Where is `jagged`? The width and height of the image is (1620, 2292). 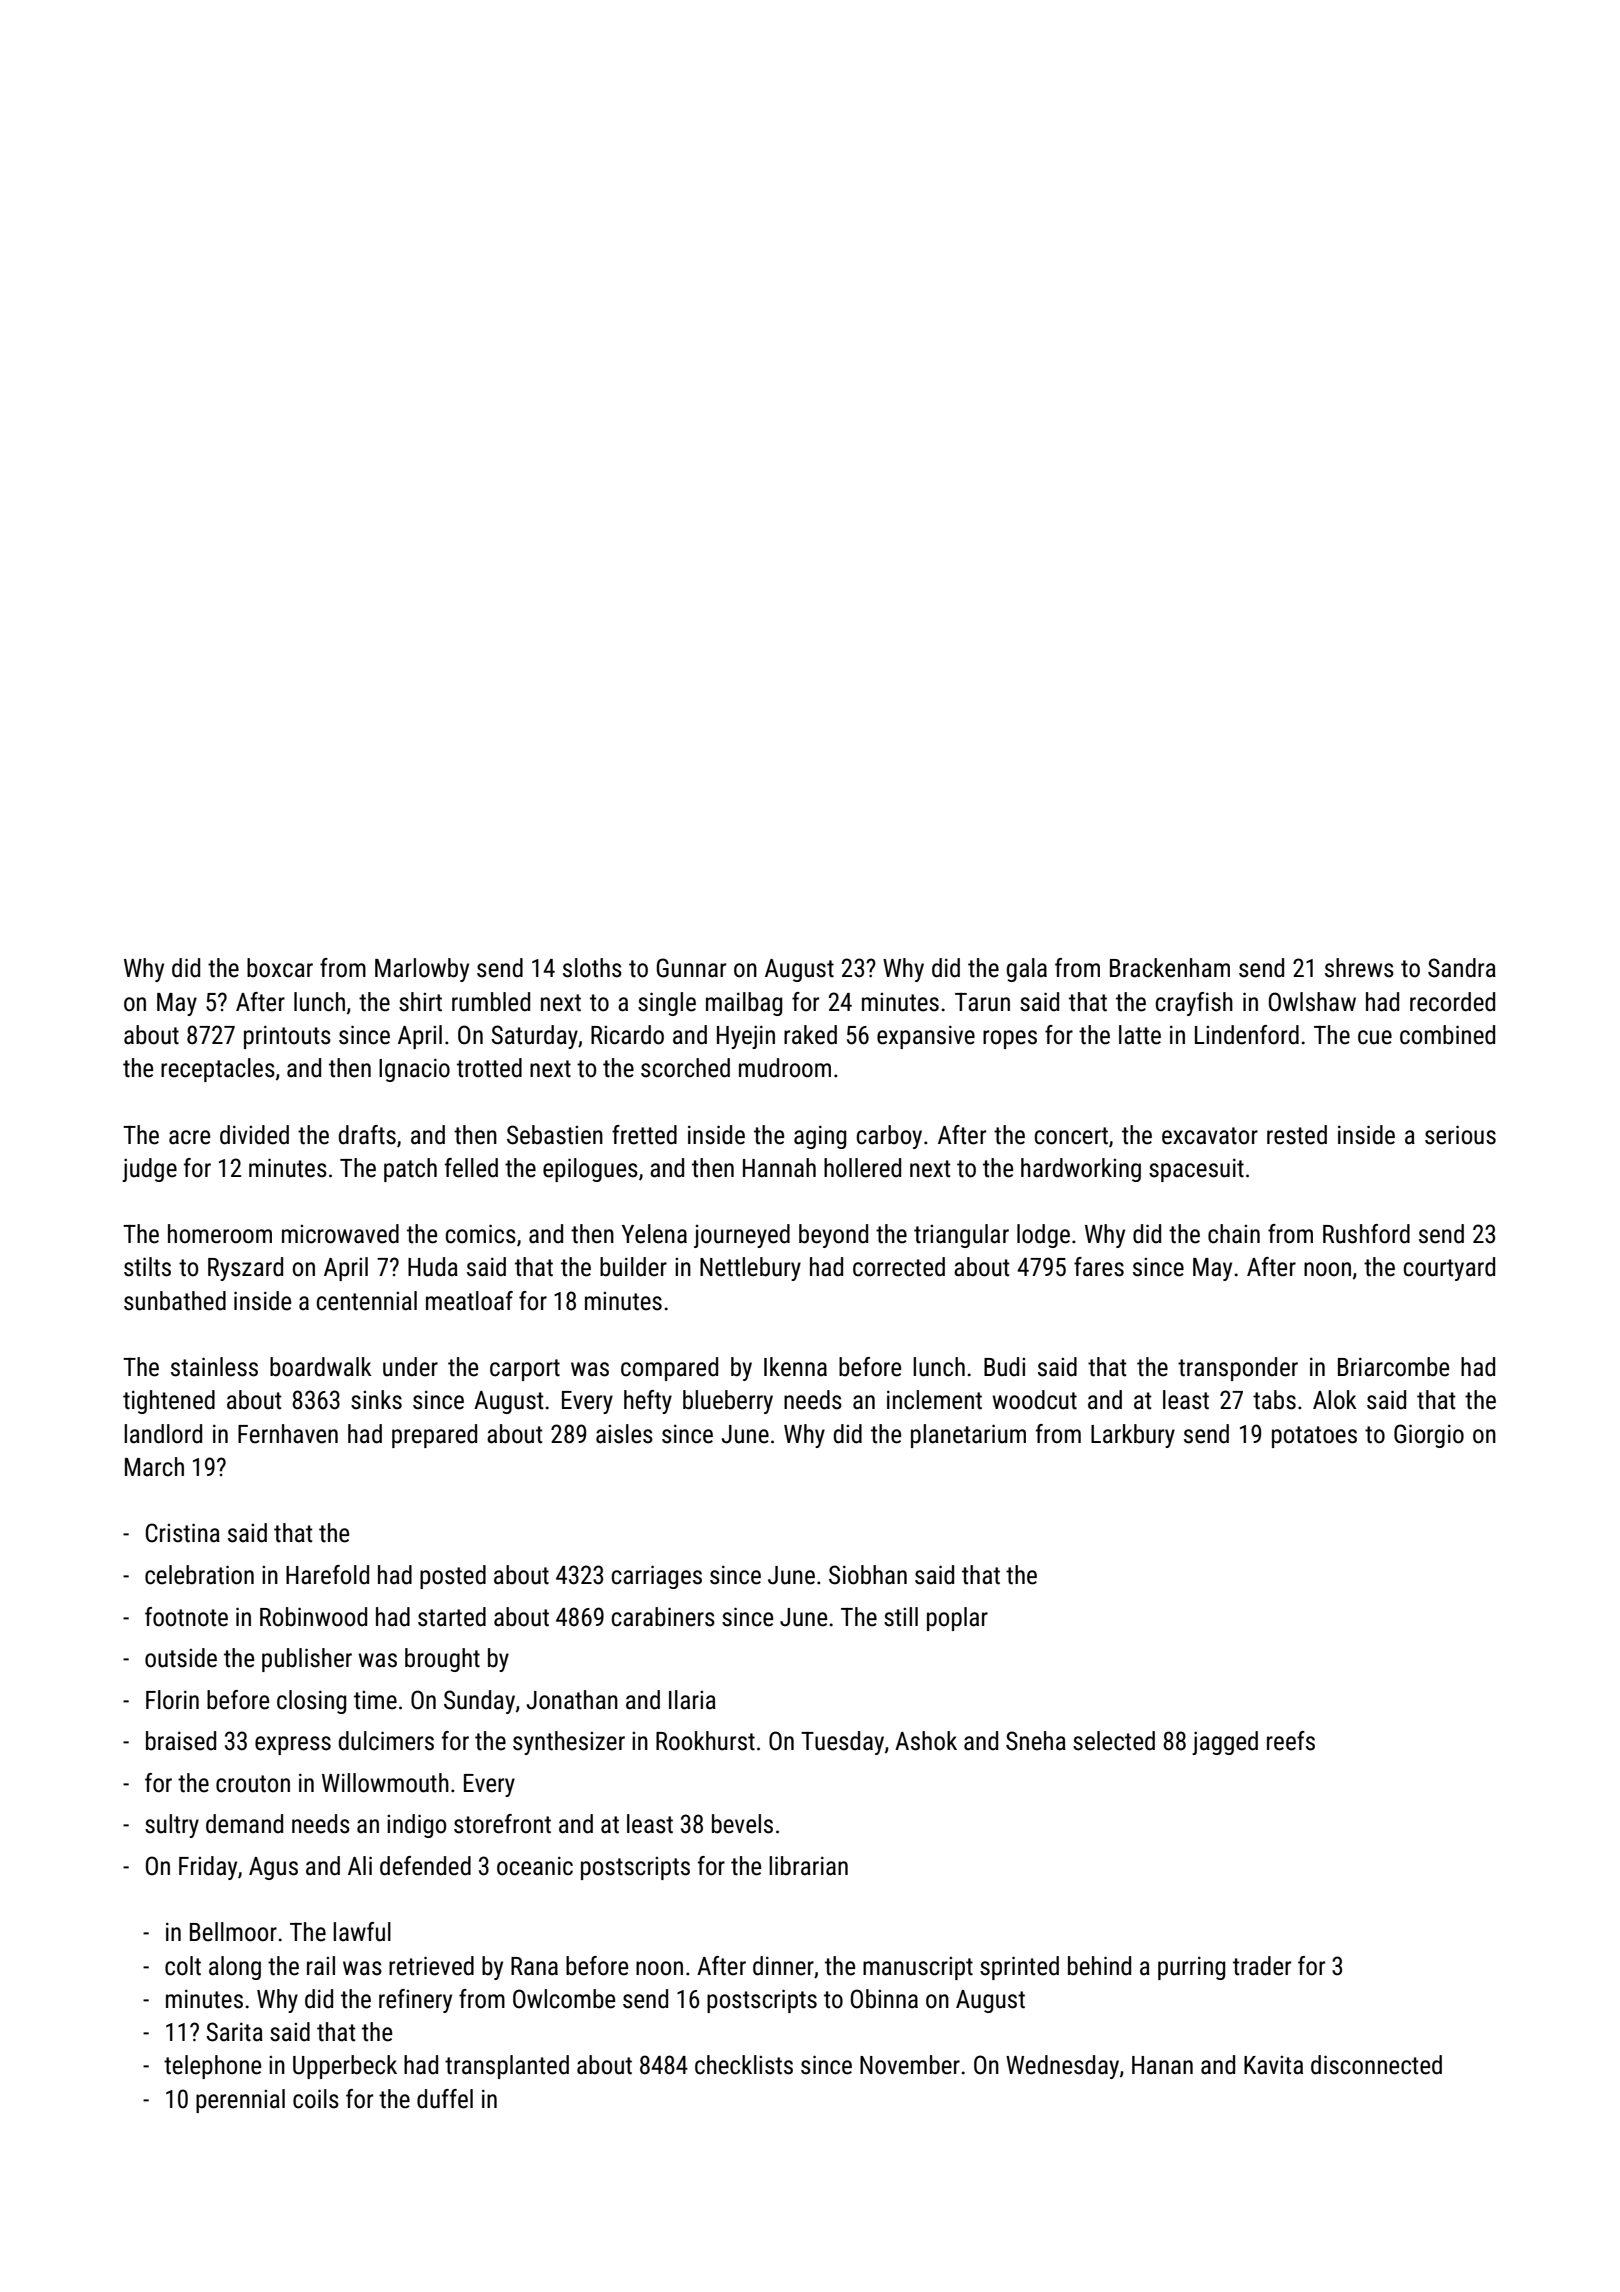
jagged is located at coordinates (1225, 1743).
